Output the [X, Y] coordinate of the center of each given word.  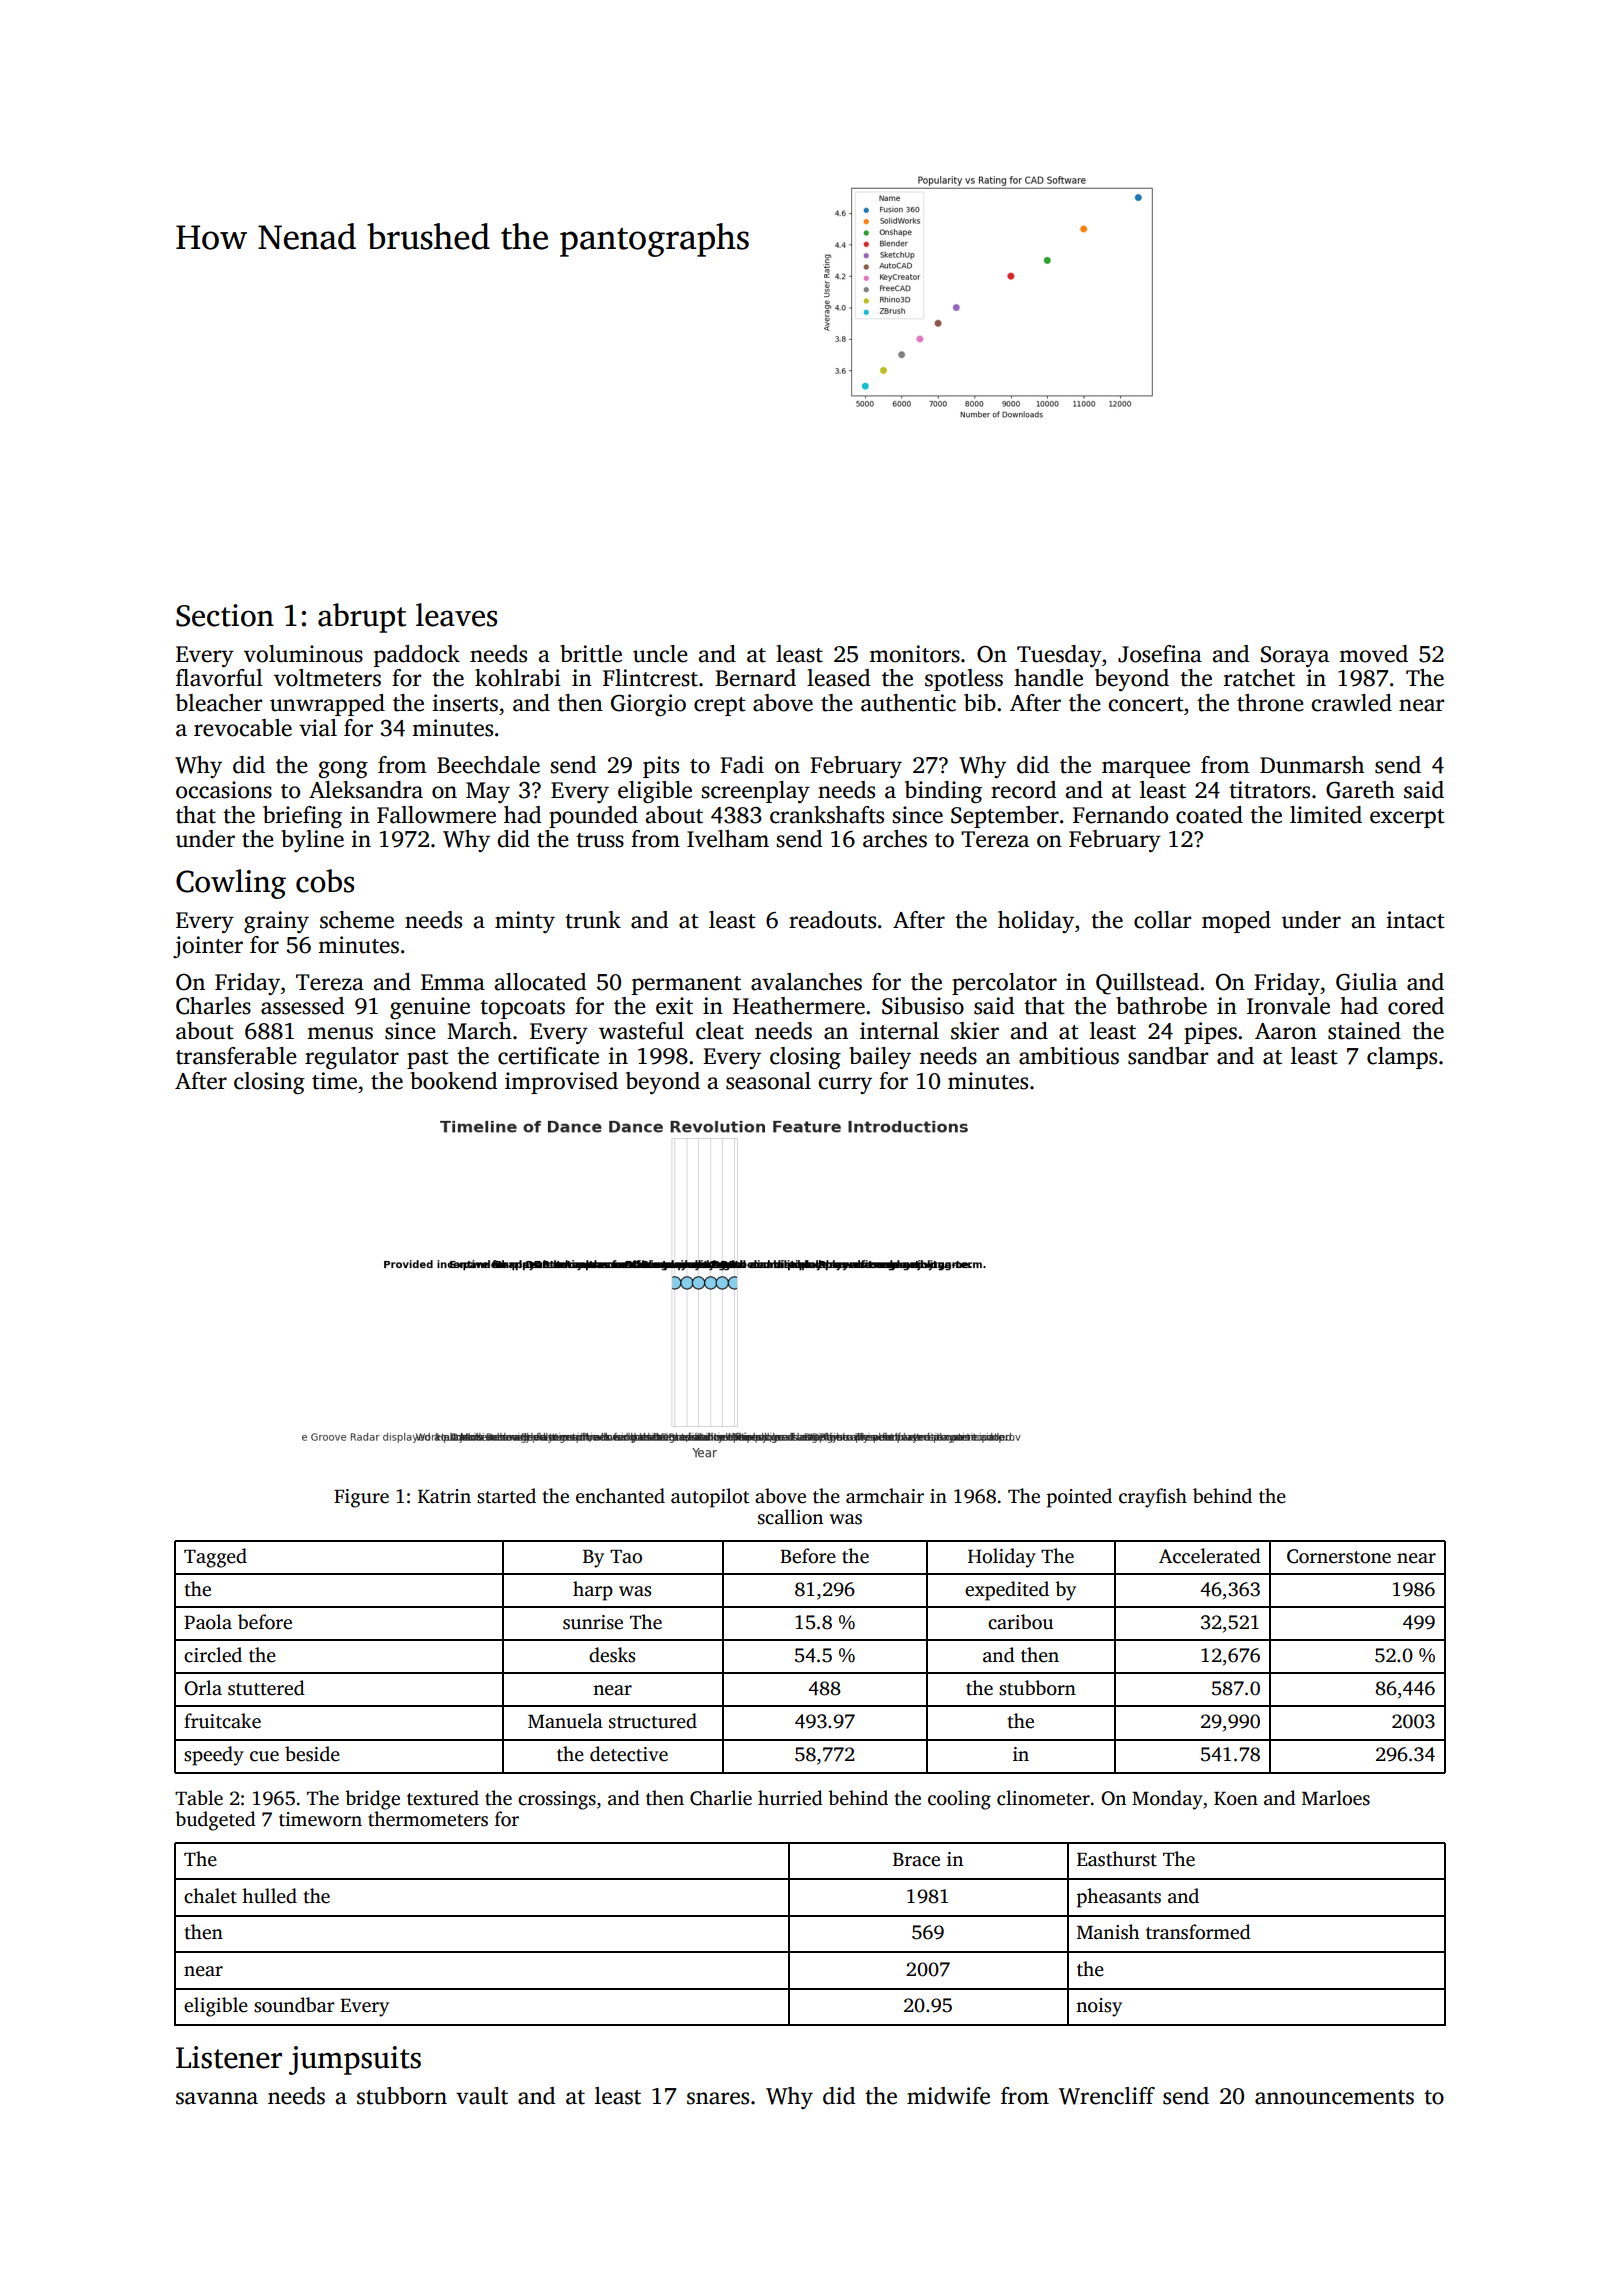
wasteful [641, 1031]
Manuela [565, 1721]
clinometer [1043, 1798]
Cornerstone [1339, 1556]
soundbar [294, 2005]
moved [1373, 654]
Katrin [444, 1496]
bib [980, 702]
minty [525, 922]
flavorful [219, 678]
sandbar [1168, 1056]
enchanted [620, 1496]
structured [653, 1721]
